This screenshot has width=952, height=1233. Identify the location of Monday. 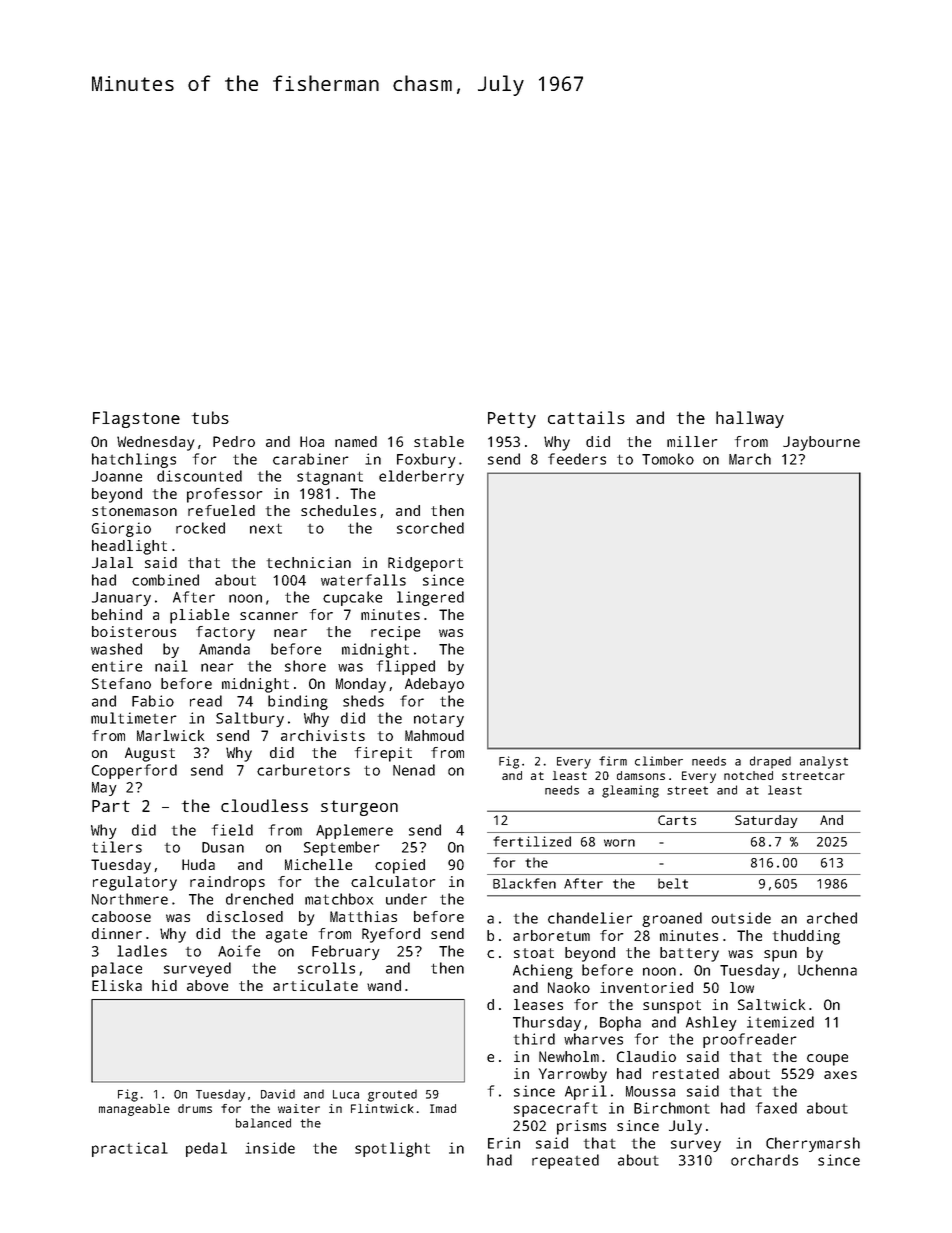
(361, 685).
